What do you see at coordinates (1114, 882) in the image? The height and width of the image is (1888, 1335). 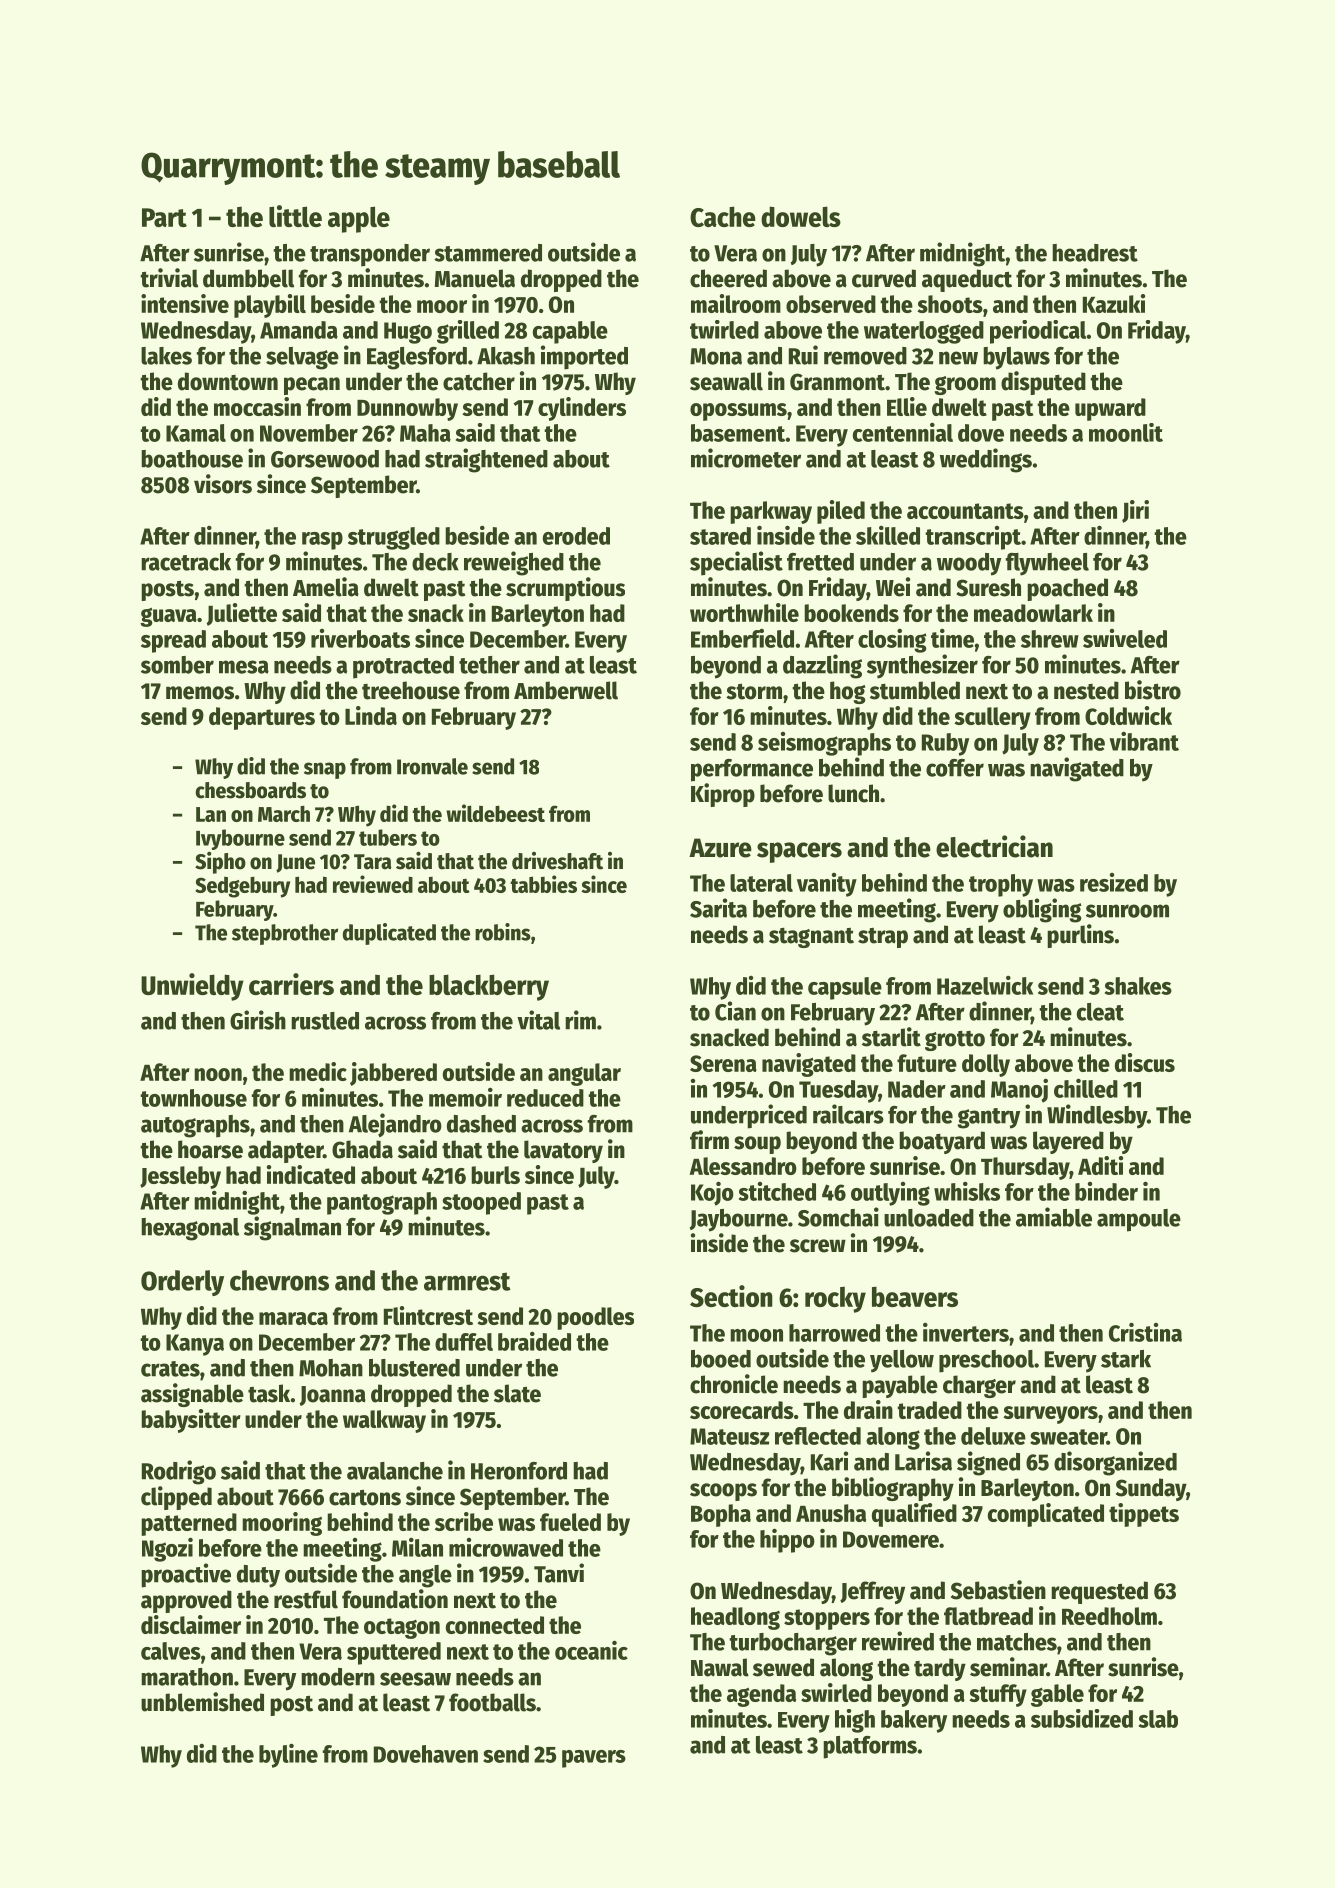 I see `resized` at bounding box center [1114, 882].
